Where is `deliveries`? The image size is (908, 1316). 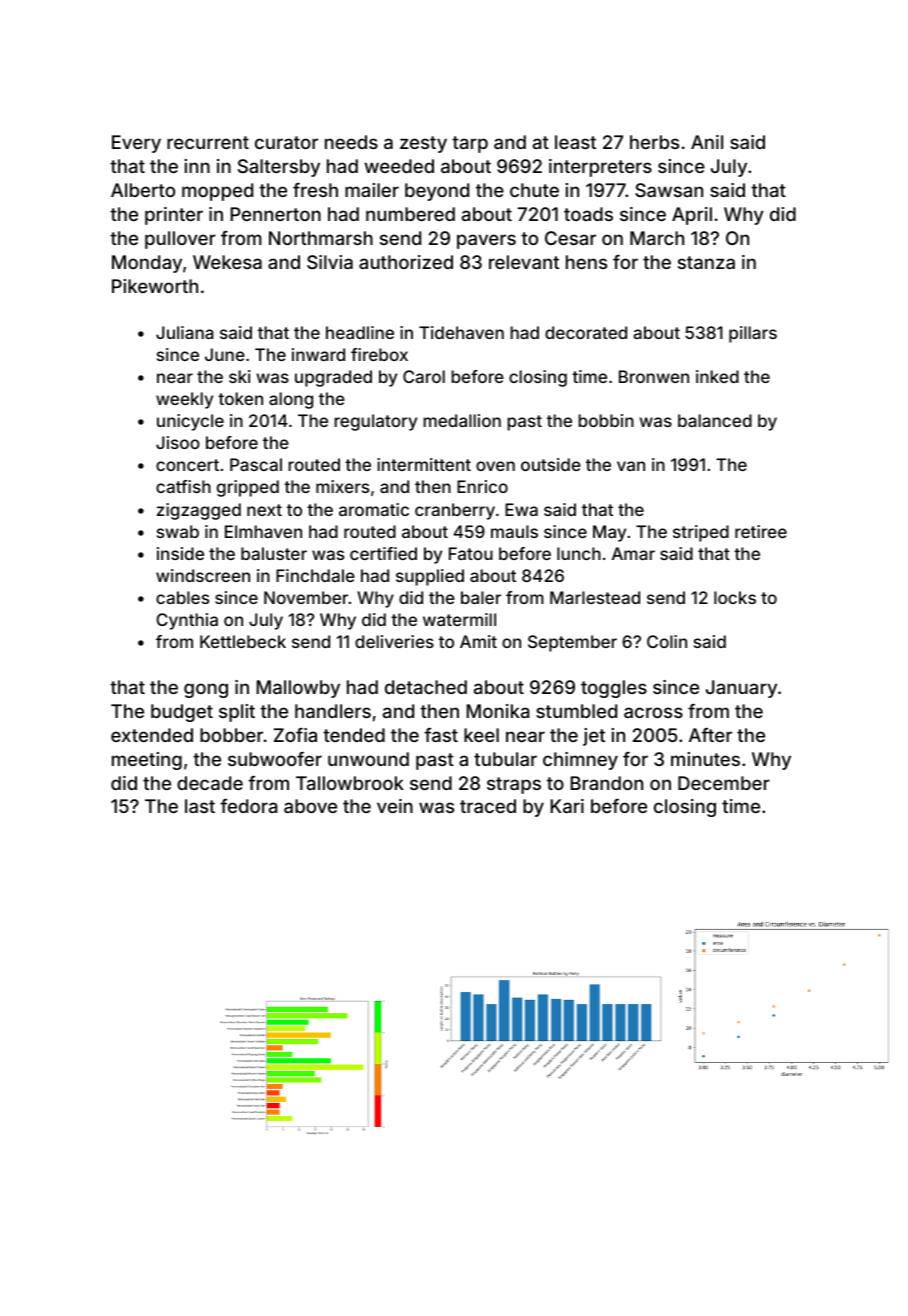 deliveries is located at coordinates (394, 641).
